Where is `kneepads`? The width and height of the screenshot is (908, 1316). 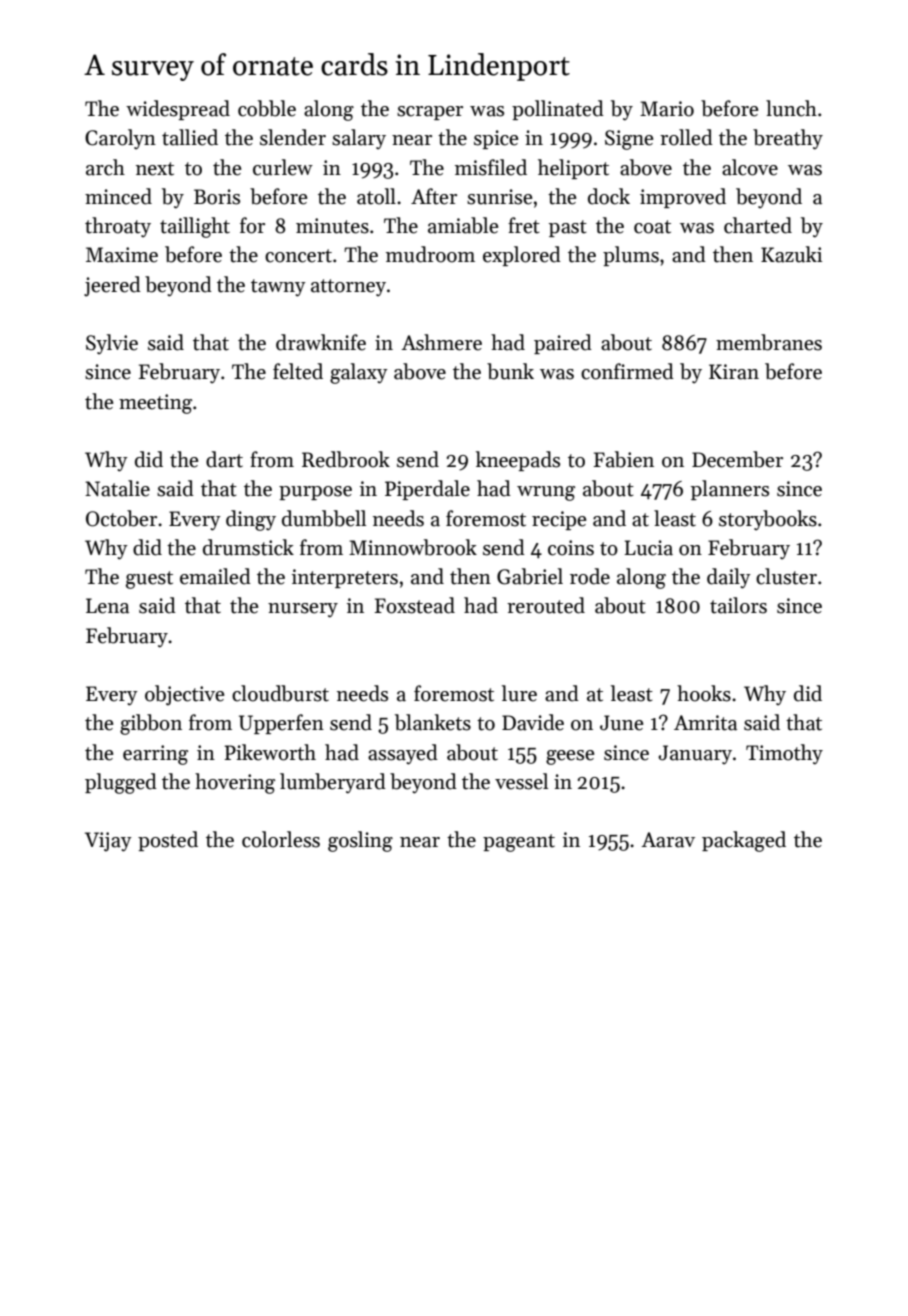
kneepads is located at coordinates (518, 461).
